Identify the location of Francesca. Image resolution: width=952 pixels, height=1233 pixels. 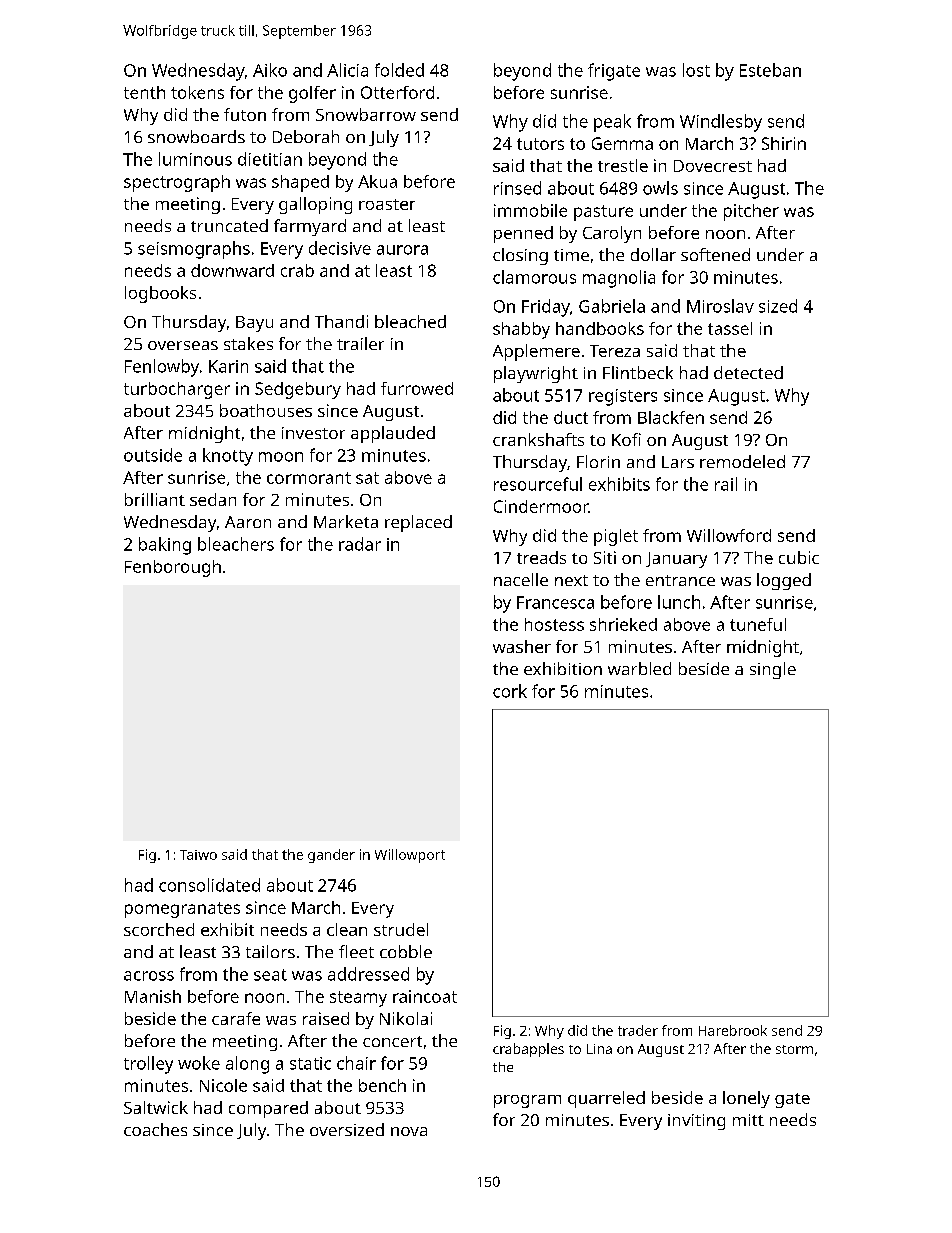
(555, 602).
